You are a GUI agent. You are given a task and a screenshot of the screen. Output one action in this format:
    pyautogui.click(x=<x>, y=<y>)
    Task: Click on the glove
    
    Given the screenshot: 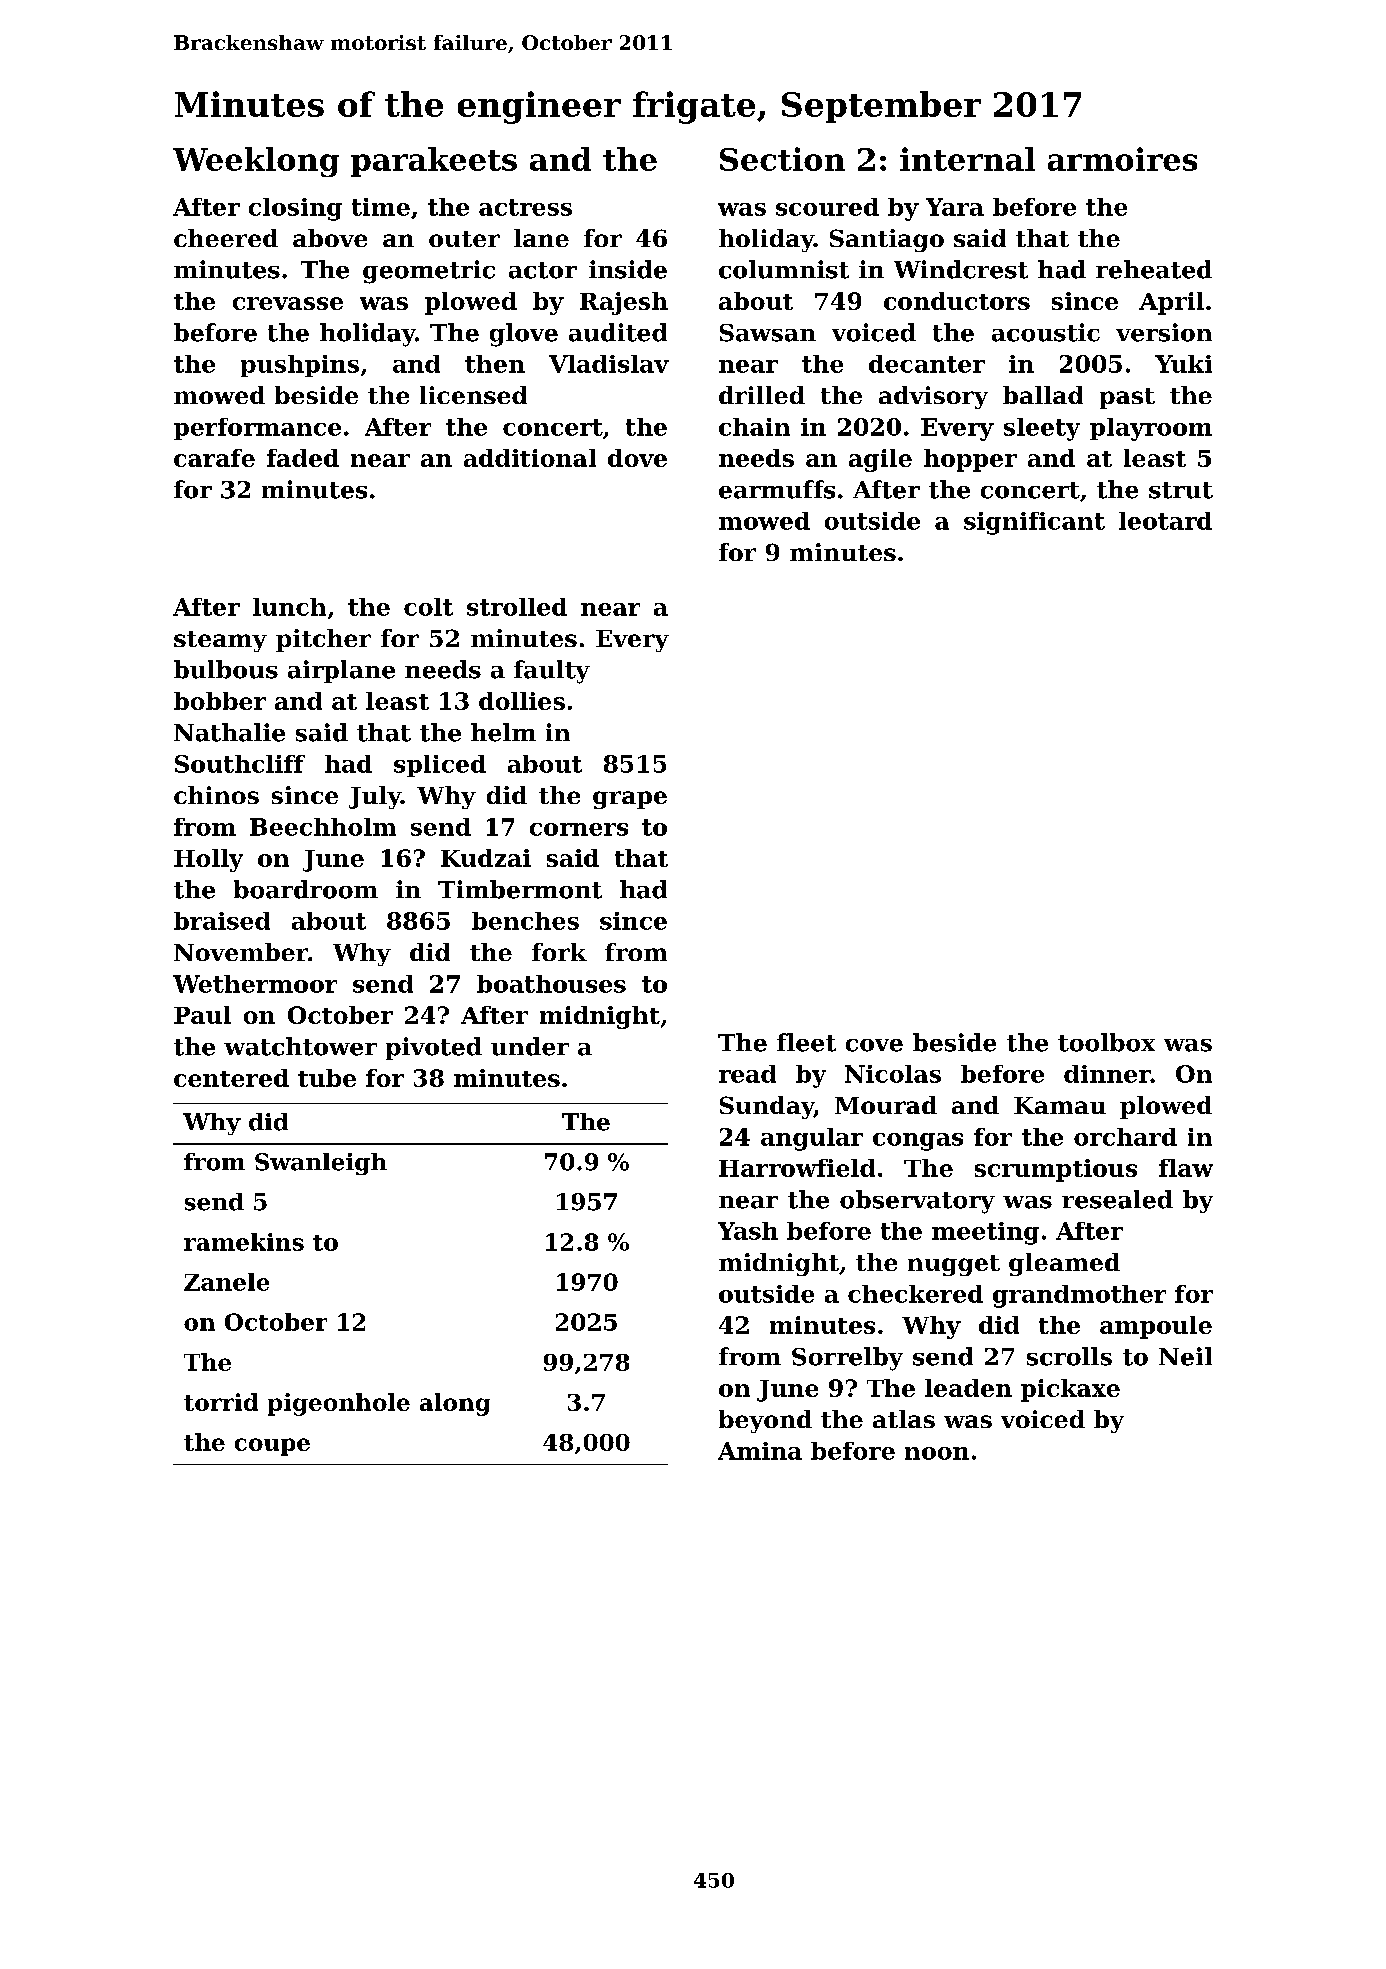 What is the action you would take?
    pyautogui.click(x=524, y=335)
